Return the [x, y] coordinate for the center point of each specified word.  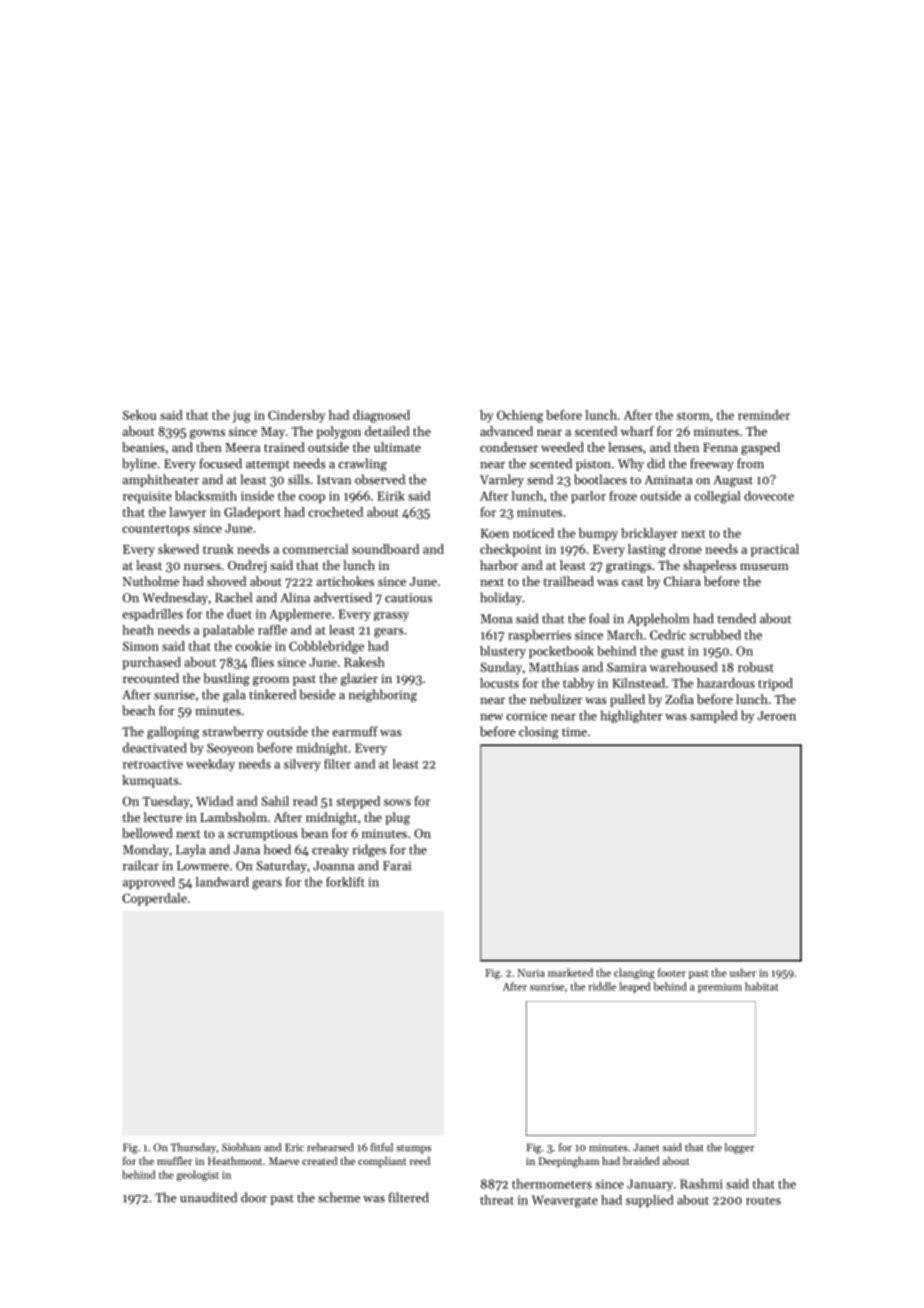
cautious [408, 598]
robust [756, 667]
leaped [634, 987]
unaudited [208, 1197]
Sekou [139, 415]
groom [271, 681]
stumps [413, 1149]
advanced [506, 431]
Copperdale [154, 899]
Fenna [720, 447]
